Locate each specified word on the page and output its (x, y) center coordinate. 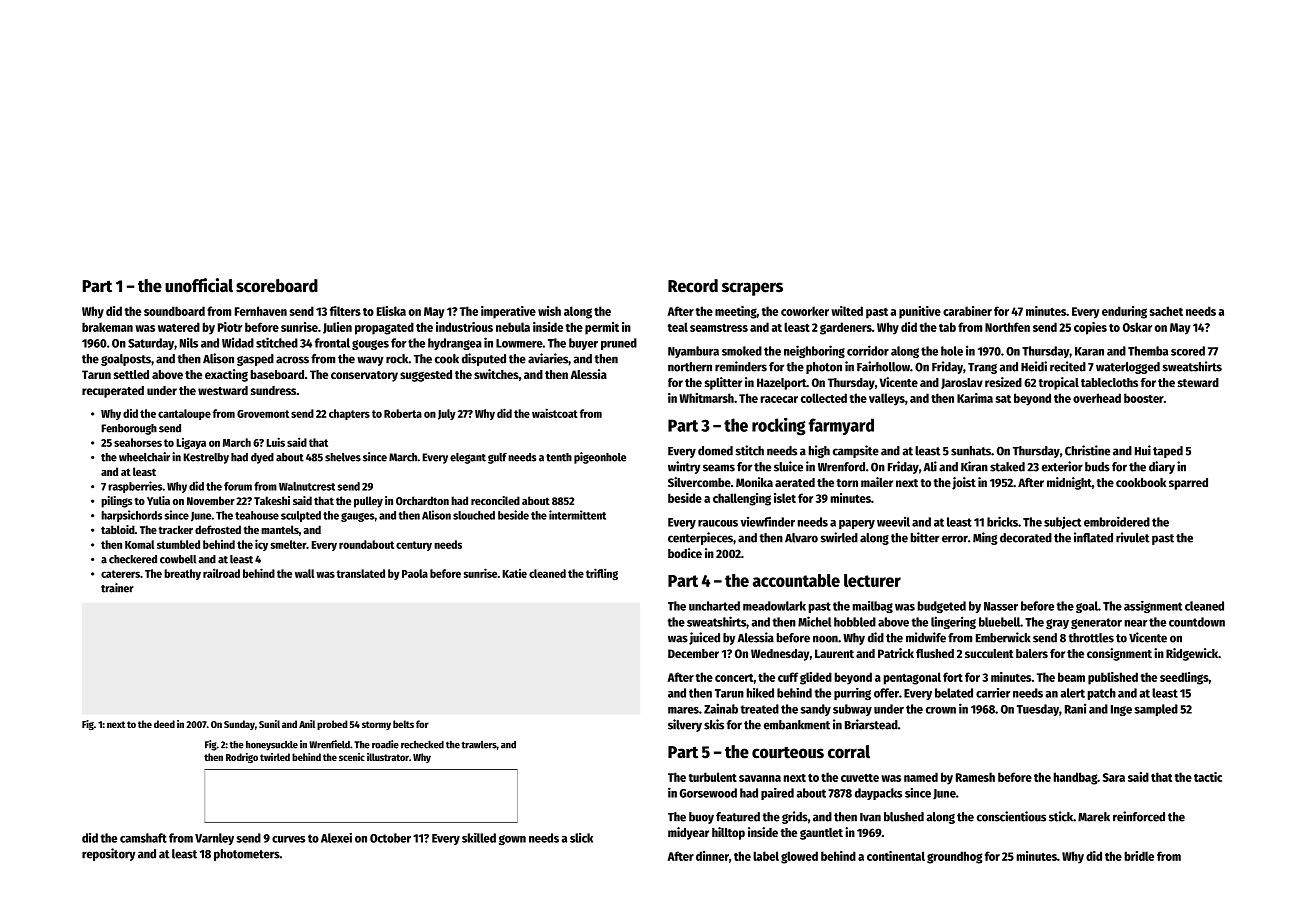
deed (164, 724)
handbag (1075, 778)
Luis (275, 442)
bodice (685, 553)
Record (693, 286)
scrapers (752, 289)
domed (715, 451)
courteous (788, 753)
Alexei (336, 838)
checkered (133, 559)
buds (1097, 467)
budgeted (942, 607)
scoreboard (277, 286)
